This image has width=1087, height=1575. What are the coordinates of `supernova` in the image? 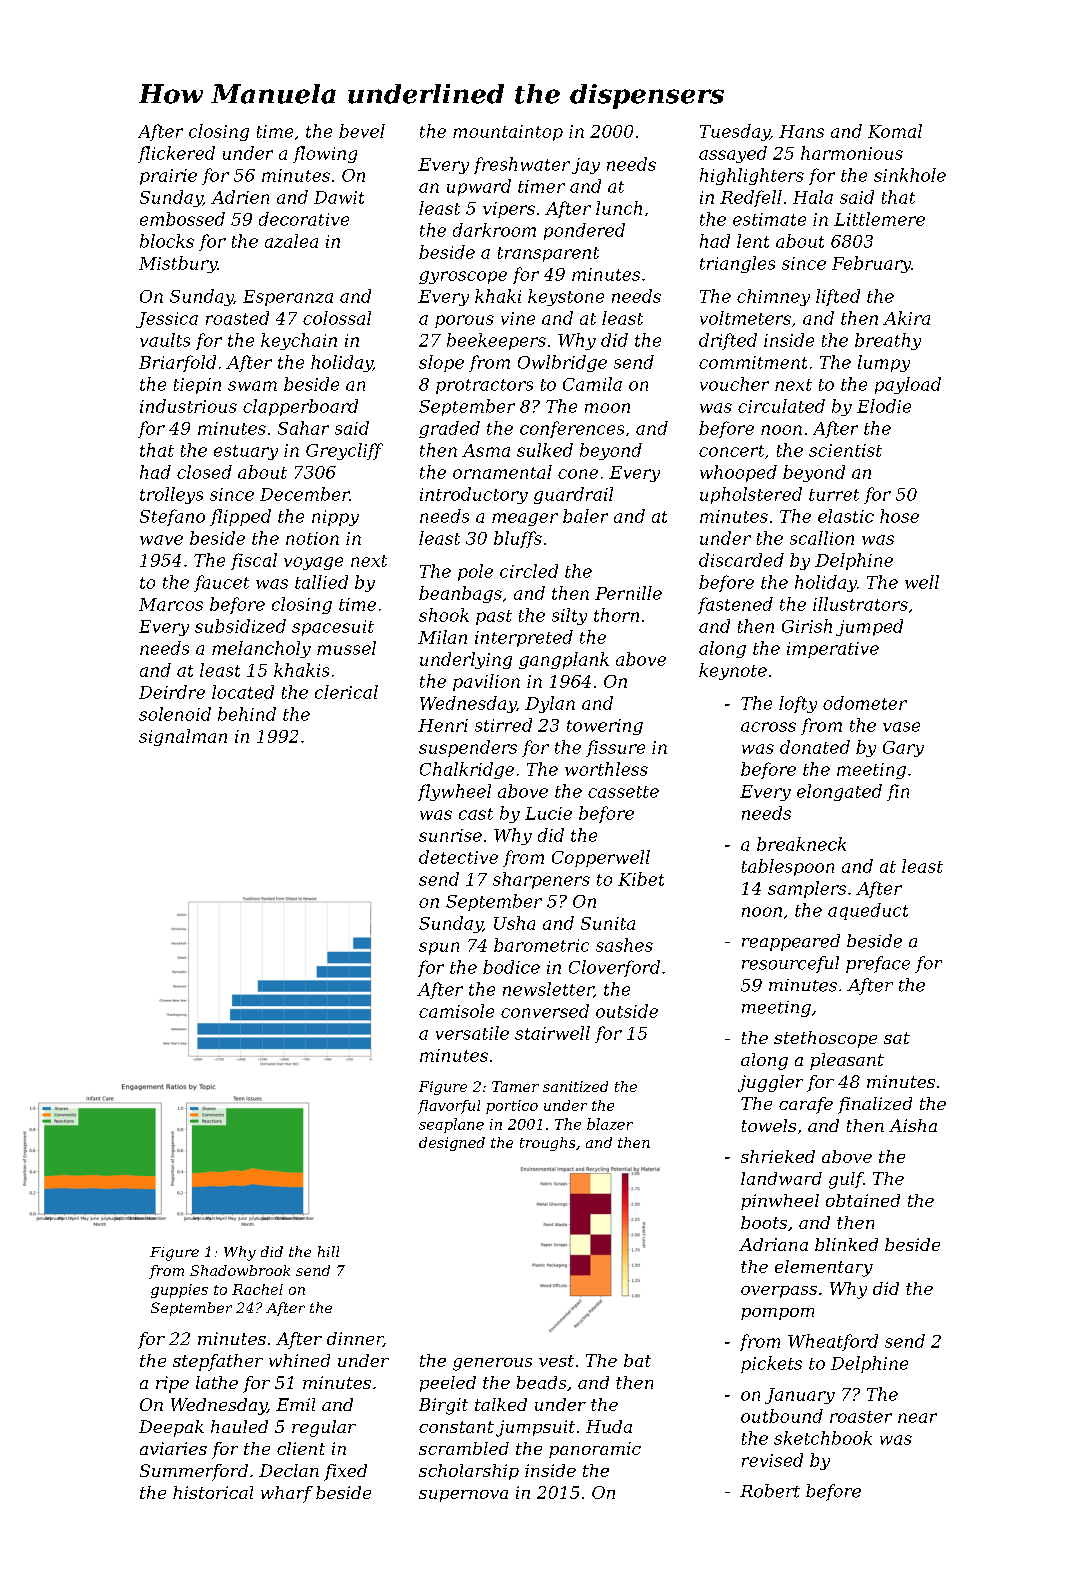 It's located at (463, 1496).
